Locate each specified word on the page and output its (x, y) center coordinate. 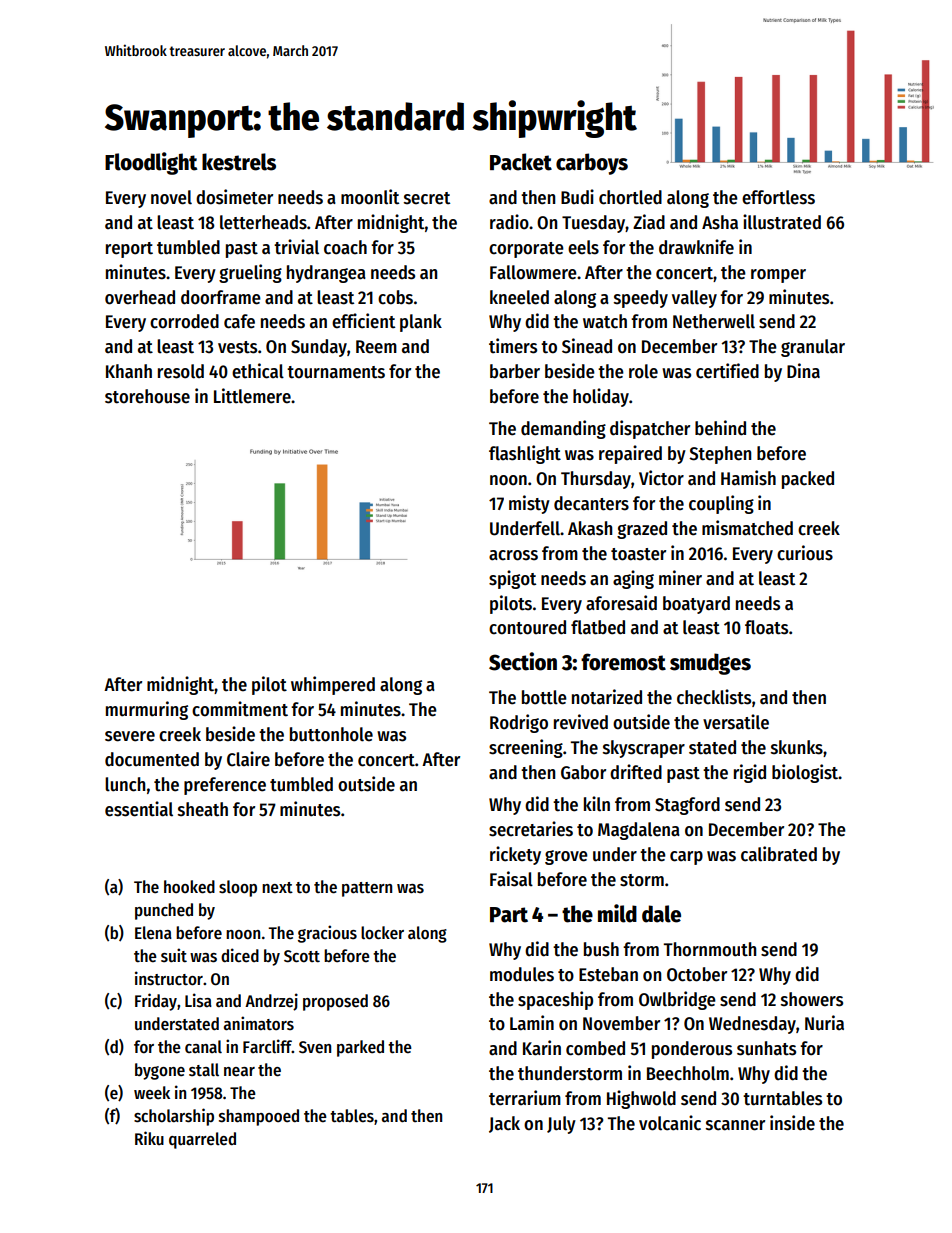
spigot (512, 579)
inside (792, 1123)
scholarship (174, 1117)
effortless (778, 197)
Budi (577, 196)
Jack (504, 1124)
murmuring (147, 710)
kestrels (239, 162)
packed (808, 480)
